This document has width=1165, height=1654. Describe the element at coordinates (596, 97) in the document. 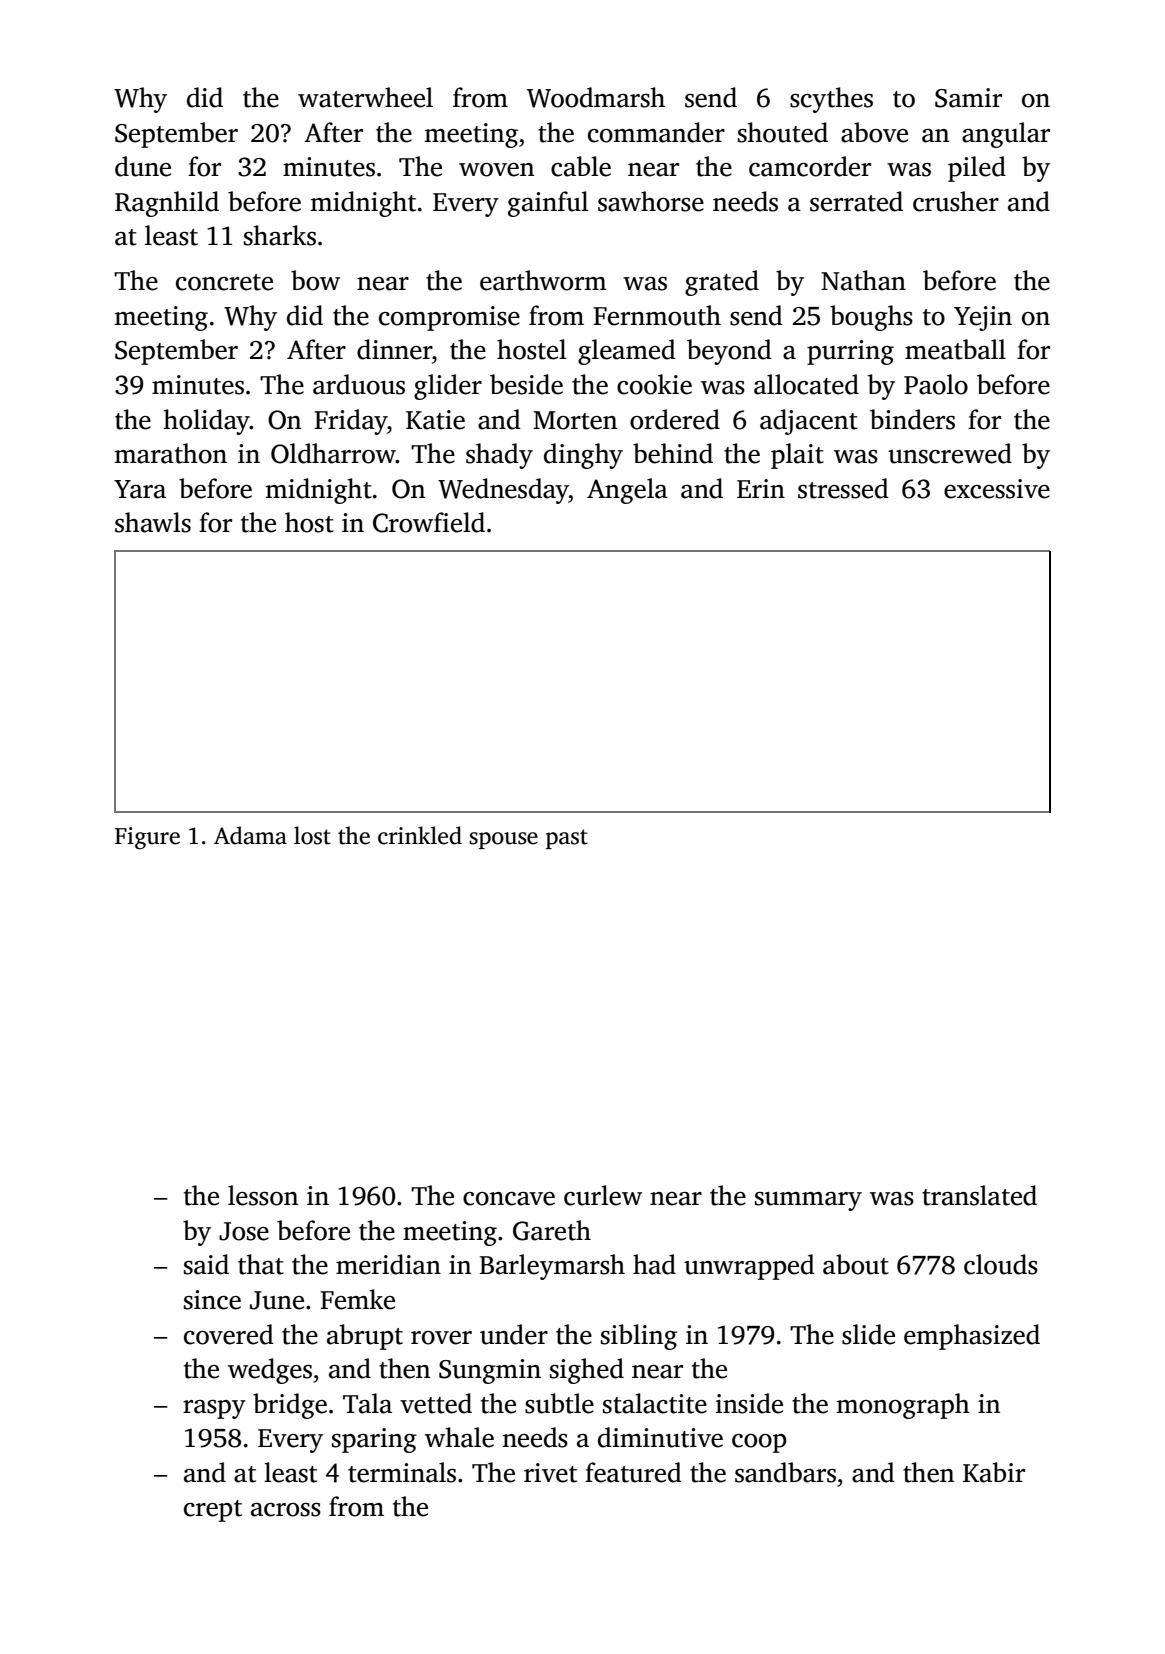

I see `Woodmarsh` at that location.
